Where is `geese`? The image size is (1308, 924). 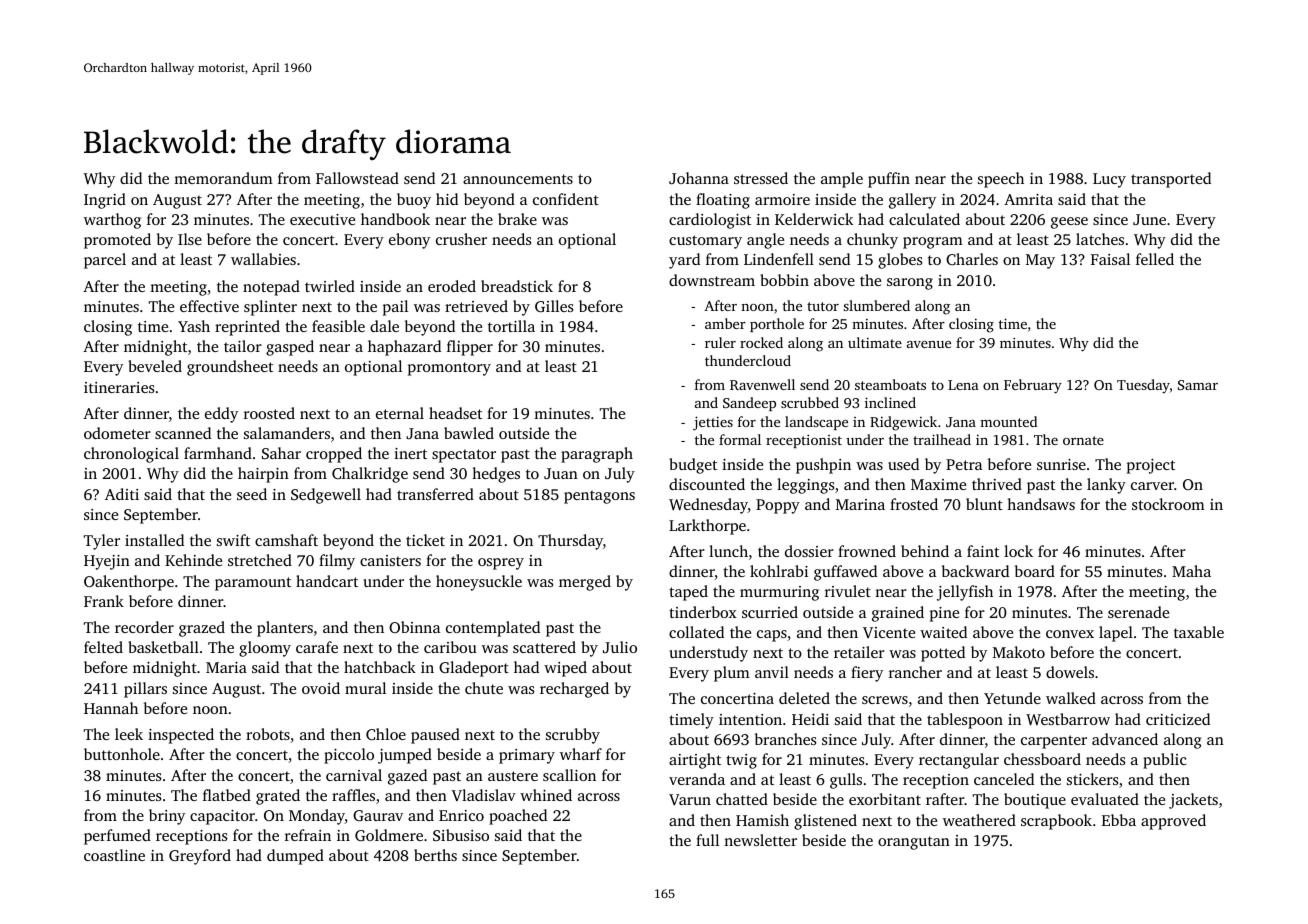
geese is located at coordinates (1069, 223).
